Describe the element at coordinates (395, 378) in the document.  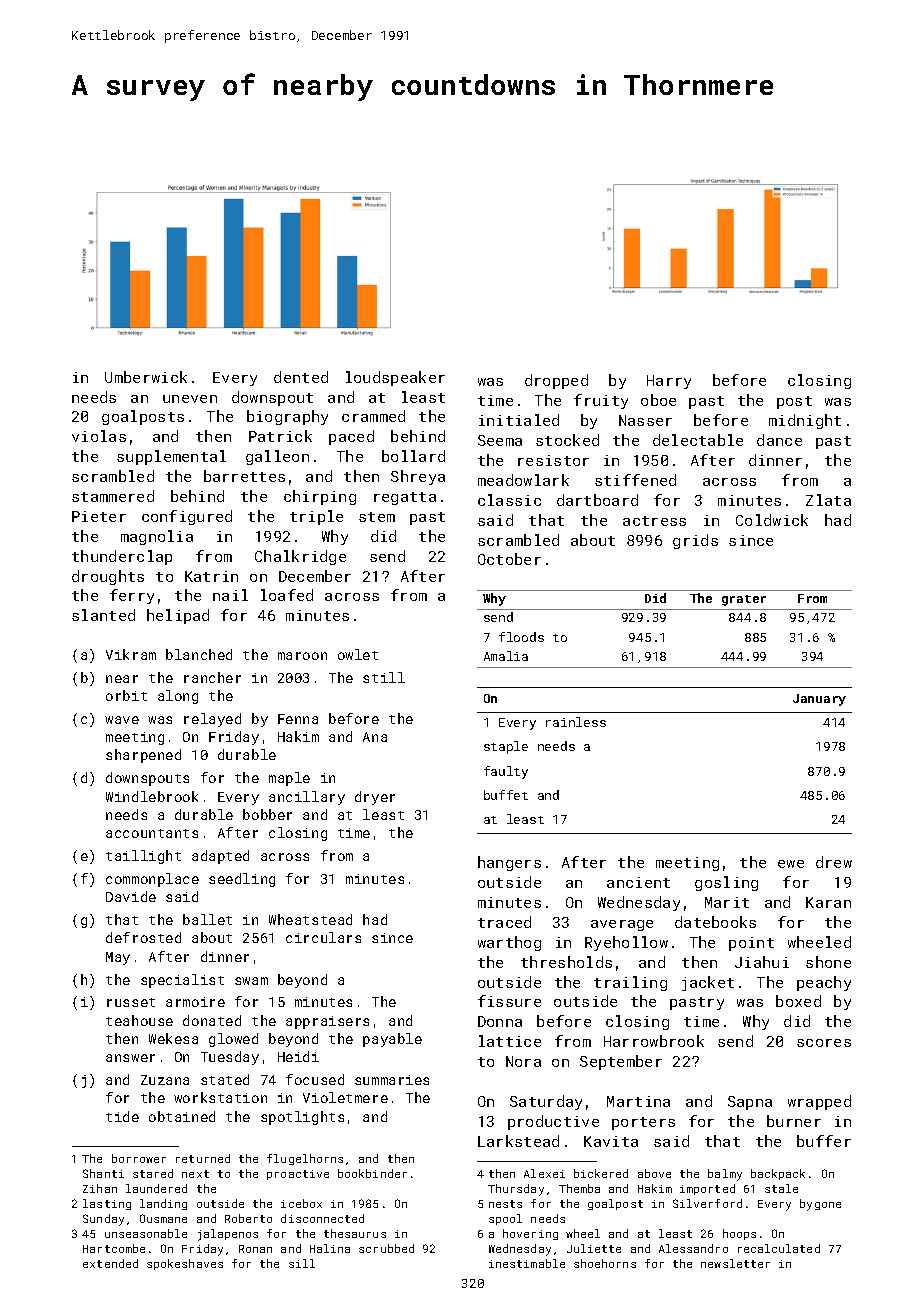
I see `loudspeaker` at that location.
